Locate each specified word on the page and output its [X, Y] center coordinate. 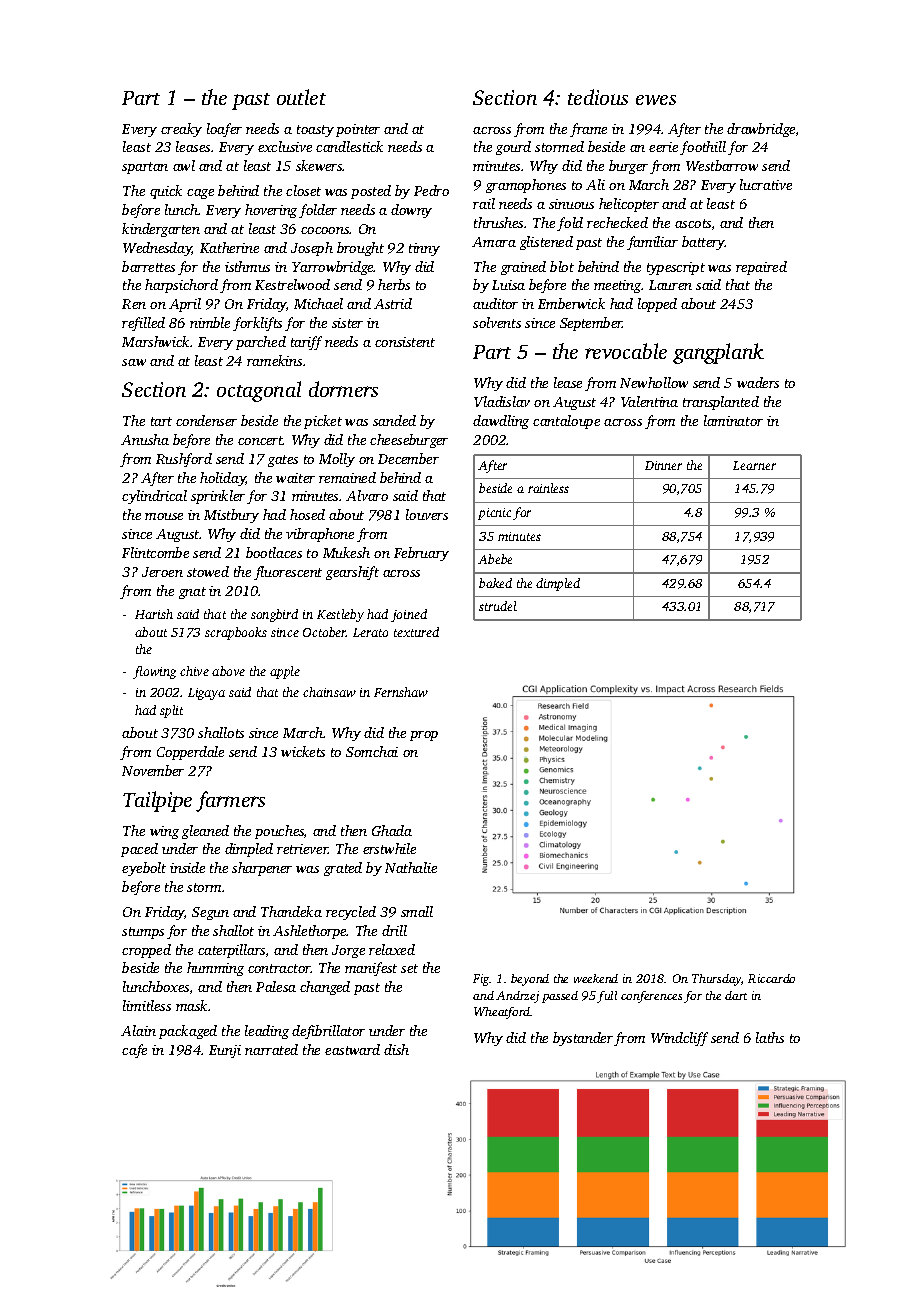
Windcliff [679, 1039]
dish [396, 1049]
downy [411, 211]
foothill [703, 148]
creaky [181, 130]
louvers [427, 514]
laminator [733, 420]
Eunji [225, 1051]
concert [260, 440]
